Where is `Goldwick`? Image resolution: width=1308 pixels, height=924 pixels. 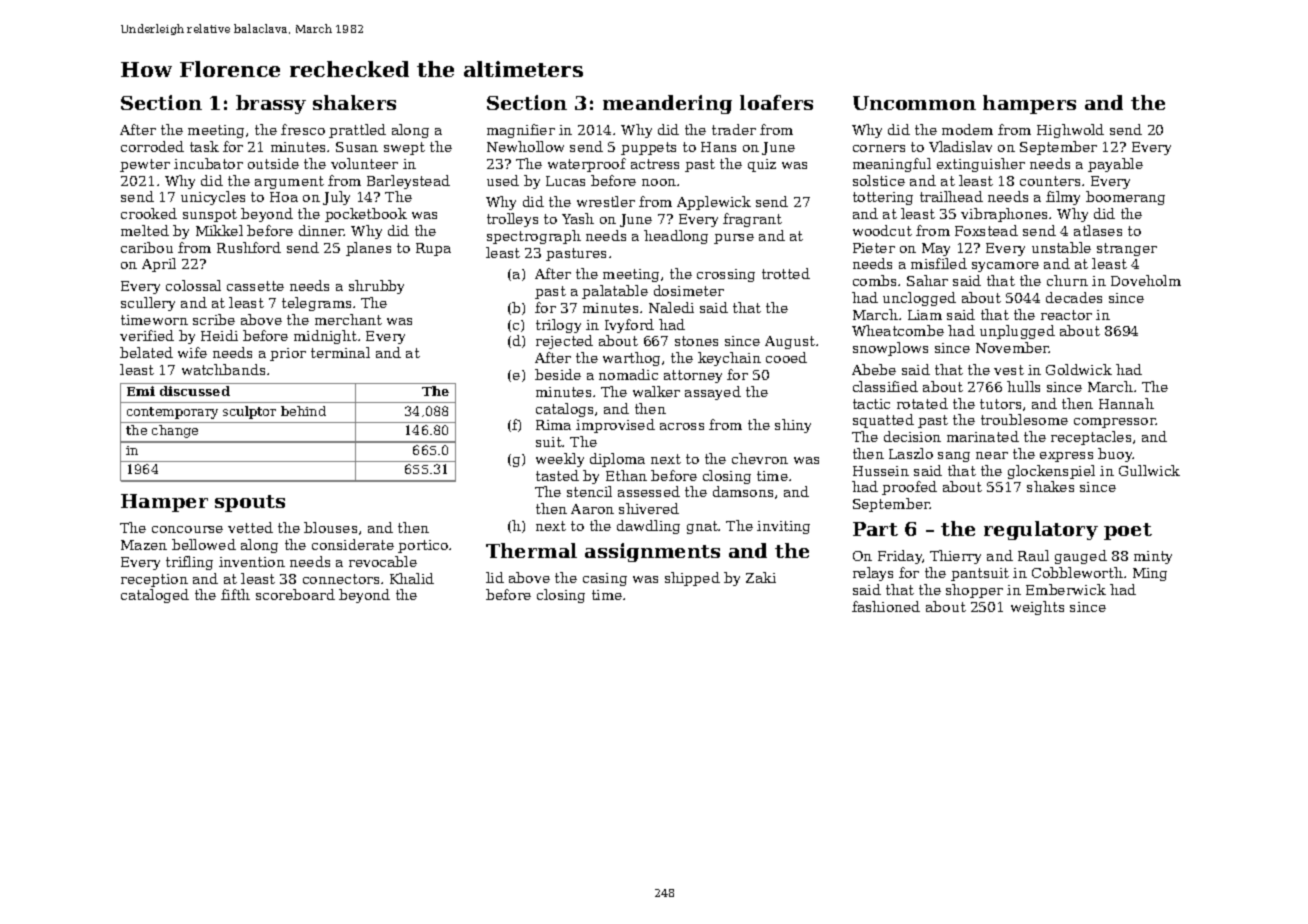
Goldwick is located at coordinates (1079, 369).
